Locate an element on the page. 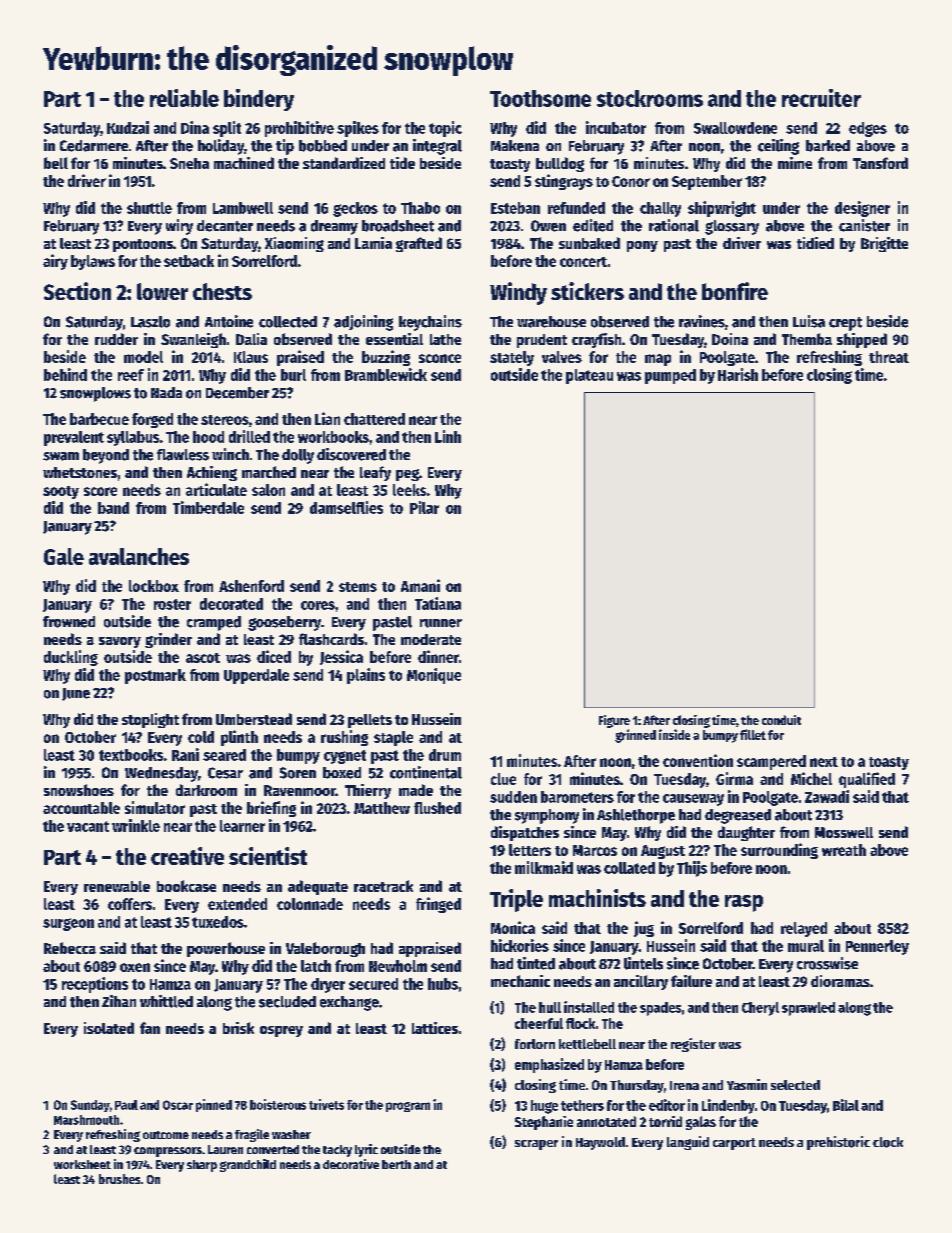  worksheet is located at coordinates (82, 1164).
